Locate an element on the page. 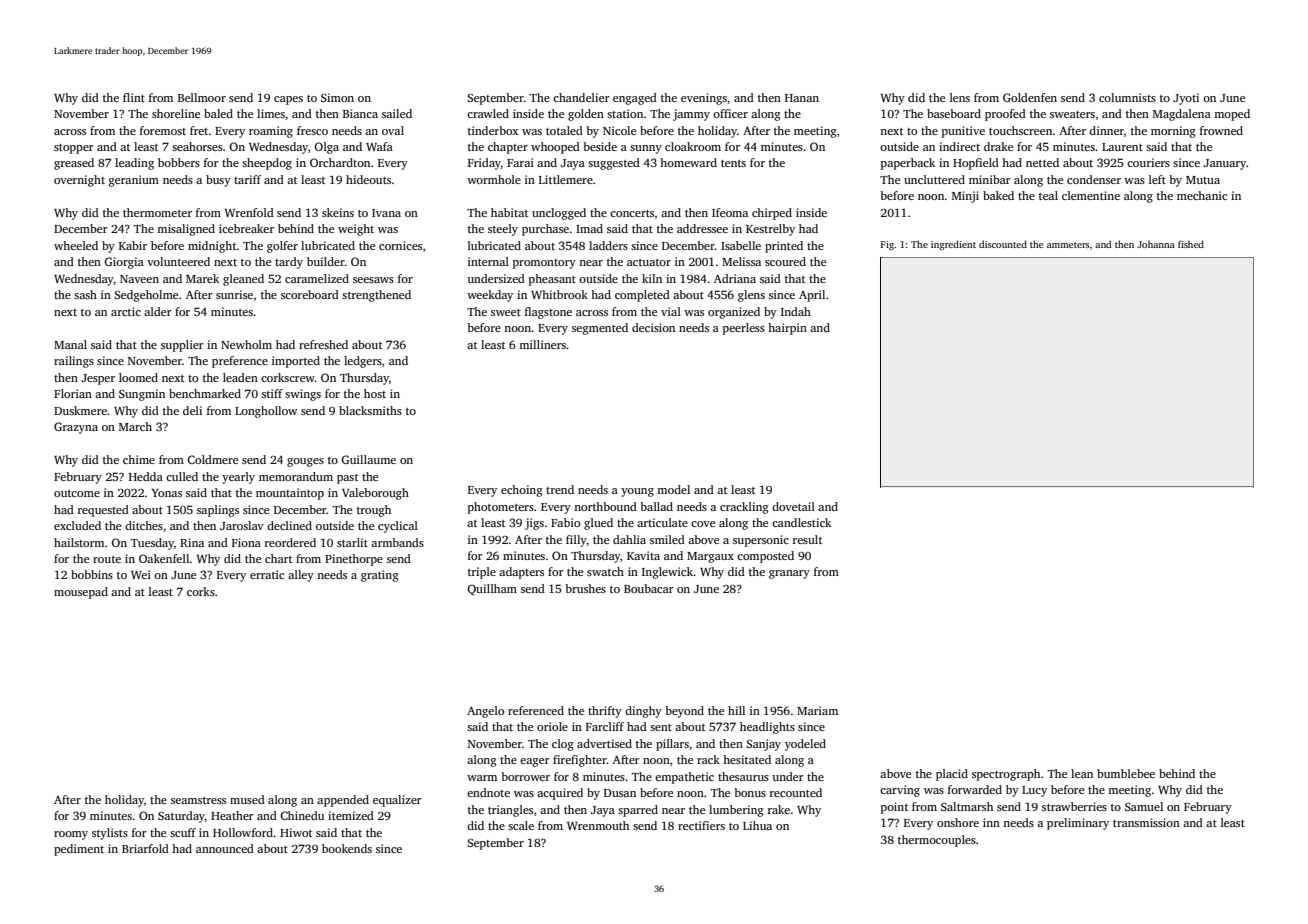 The height and width of the image is (924, 1308). Duskmere is located at coordinates (80, 410).
